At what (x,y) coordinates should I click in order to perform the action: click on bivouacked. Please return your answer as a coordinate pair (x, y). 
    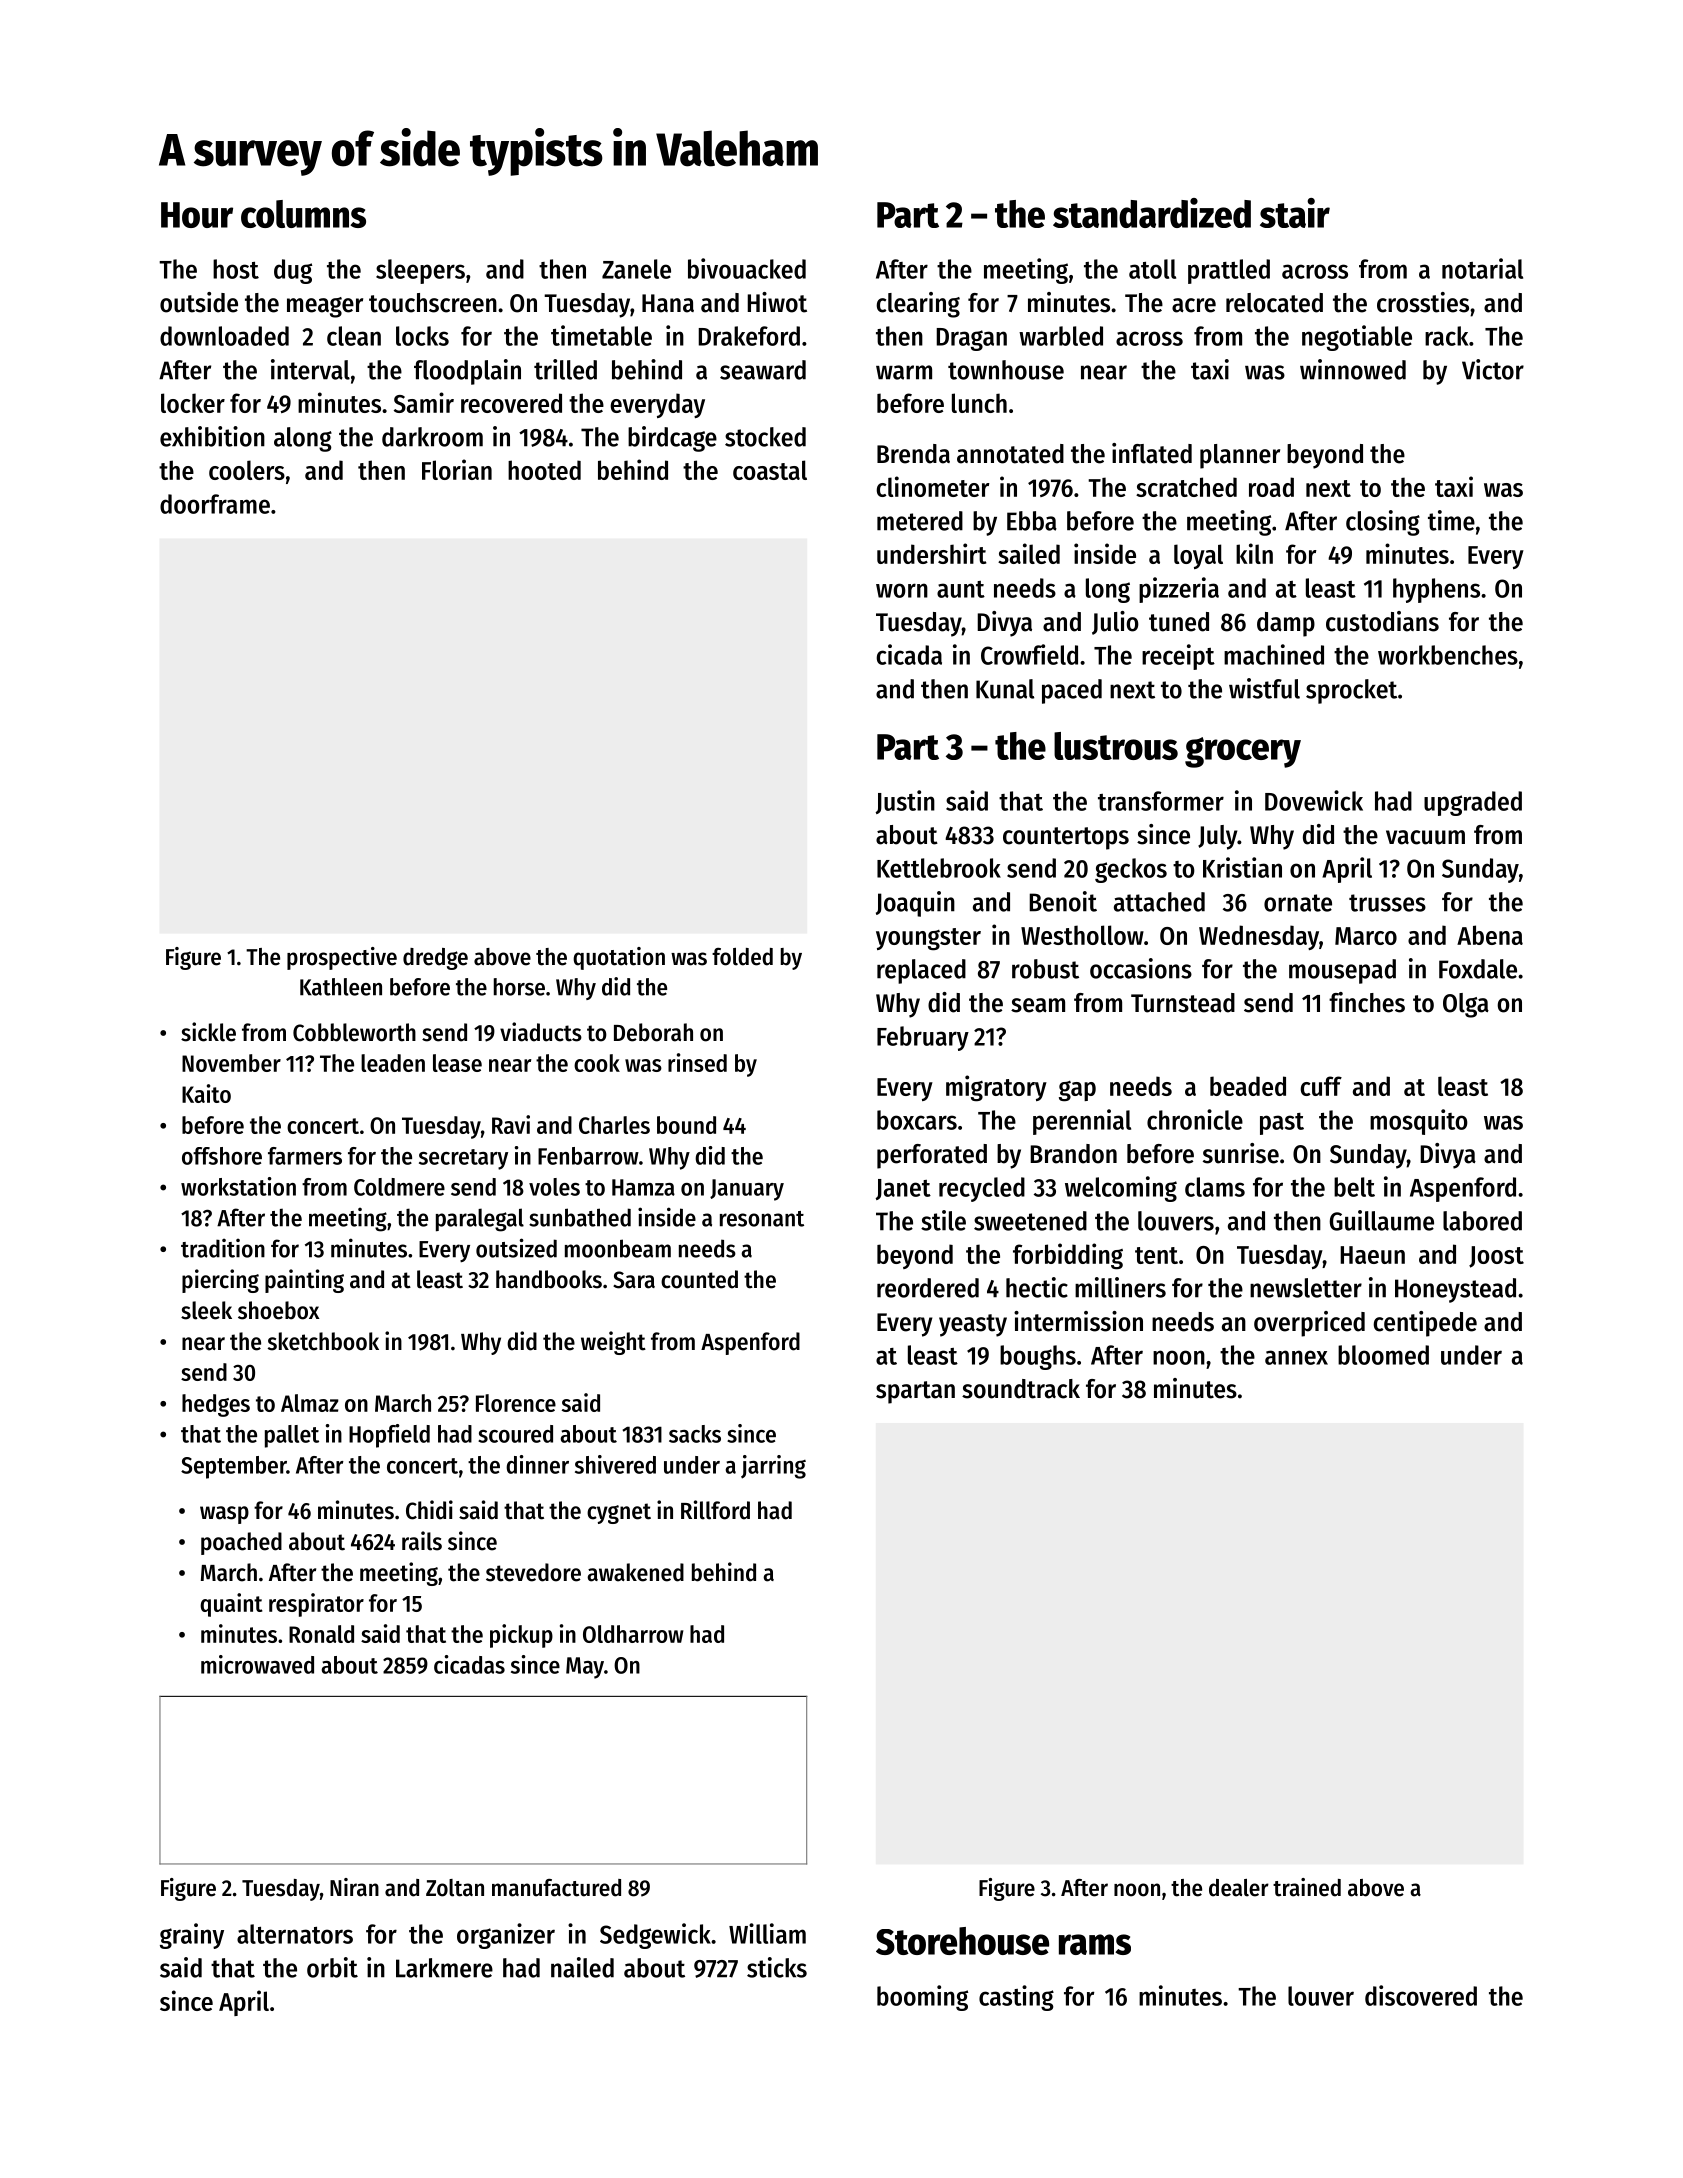
    Looking at the image, I should click on (747, 268).
